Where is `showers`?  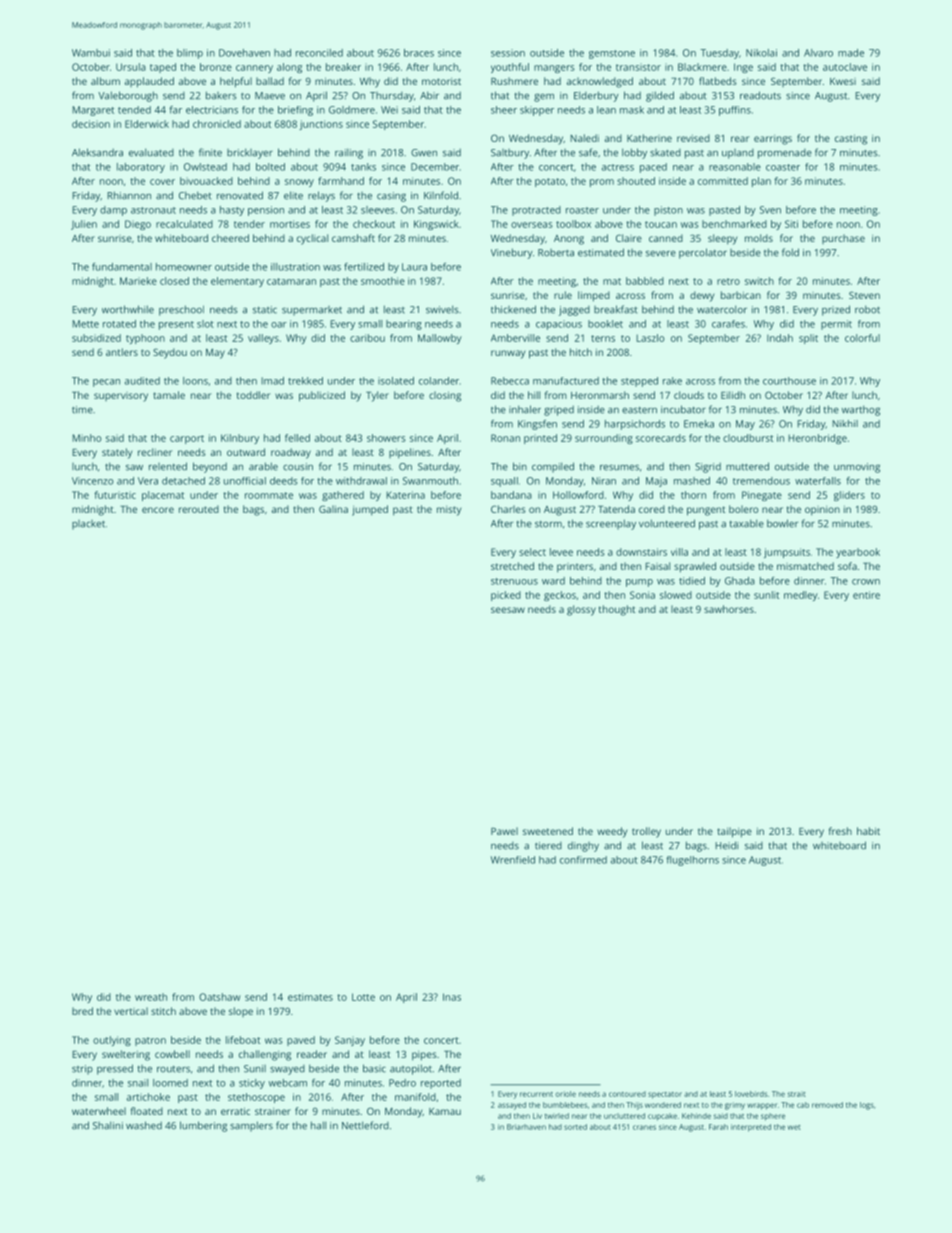 showers is located at coordinates (386, 438).
